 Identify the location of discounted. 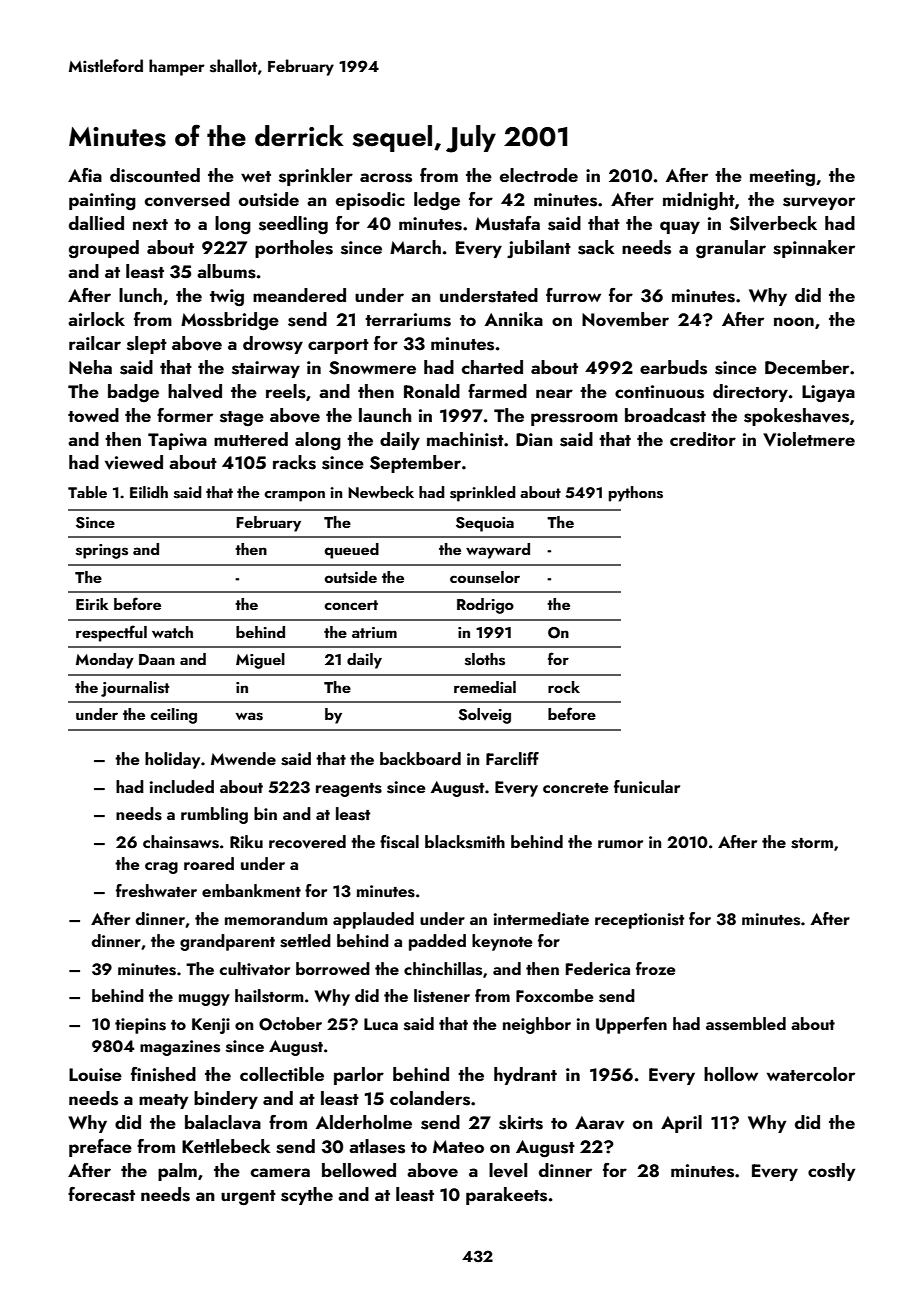
(155, 175).
